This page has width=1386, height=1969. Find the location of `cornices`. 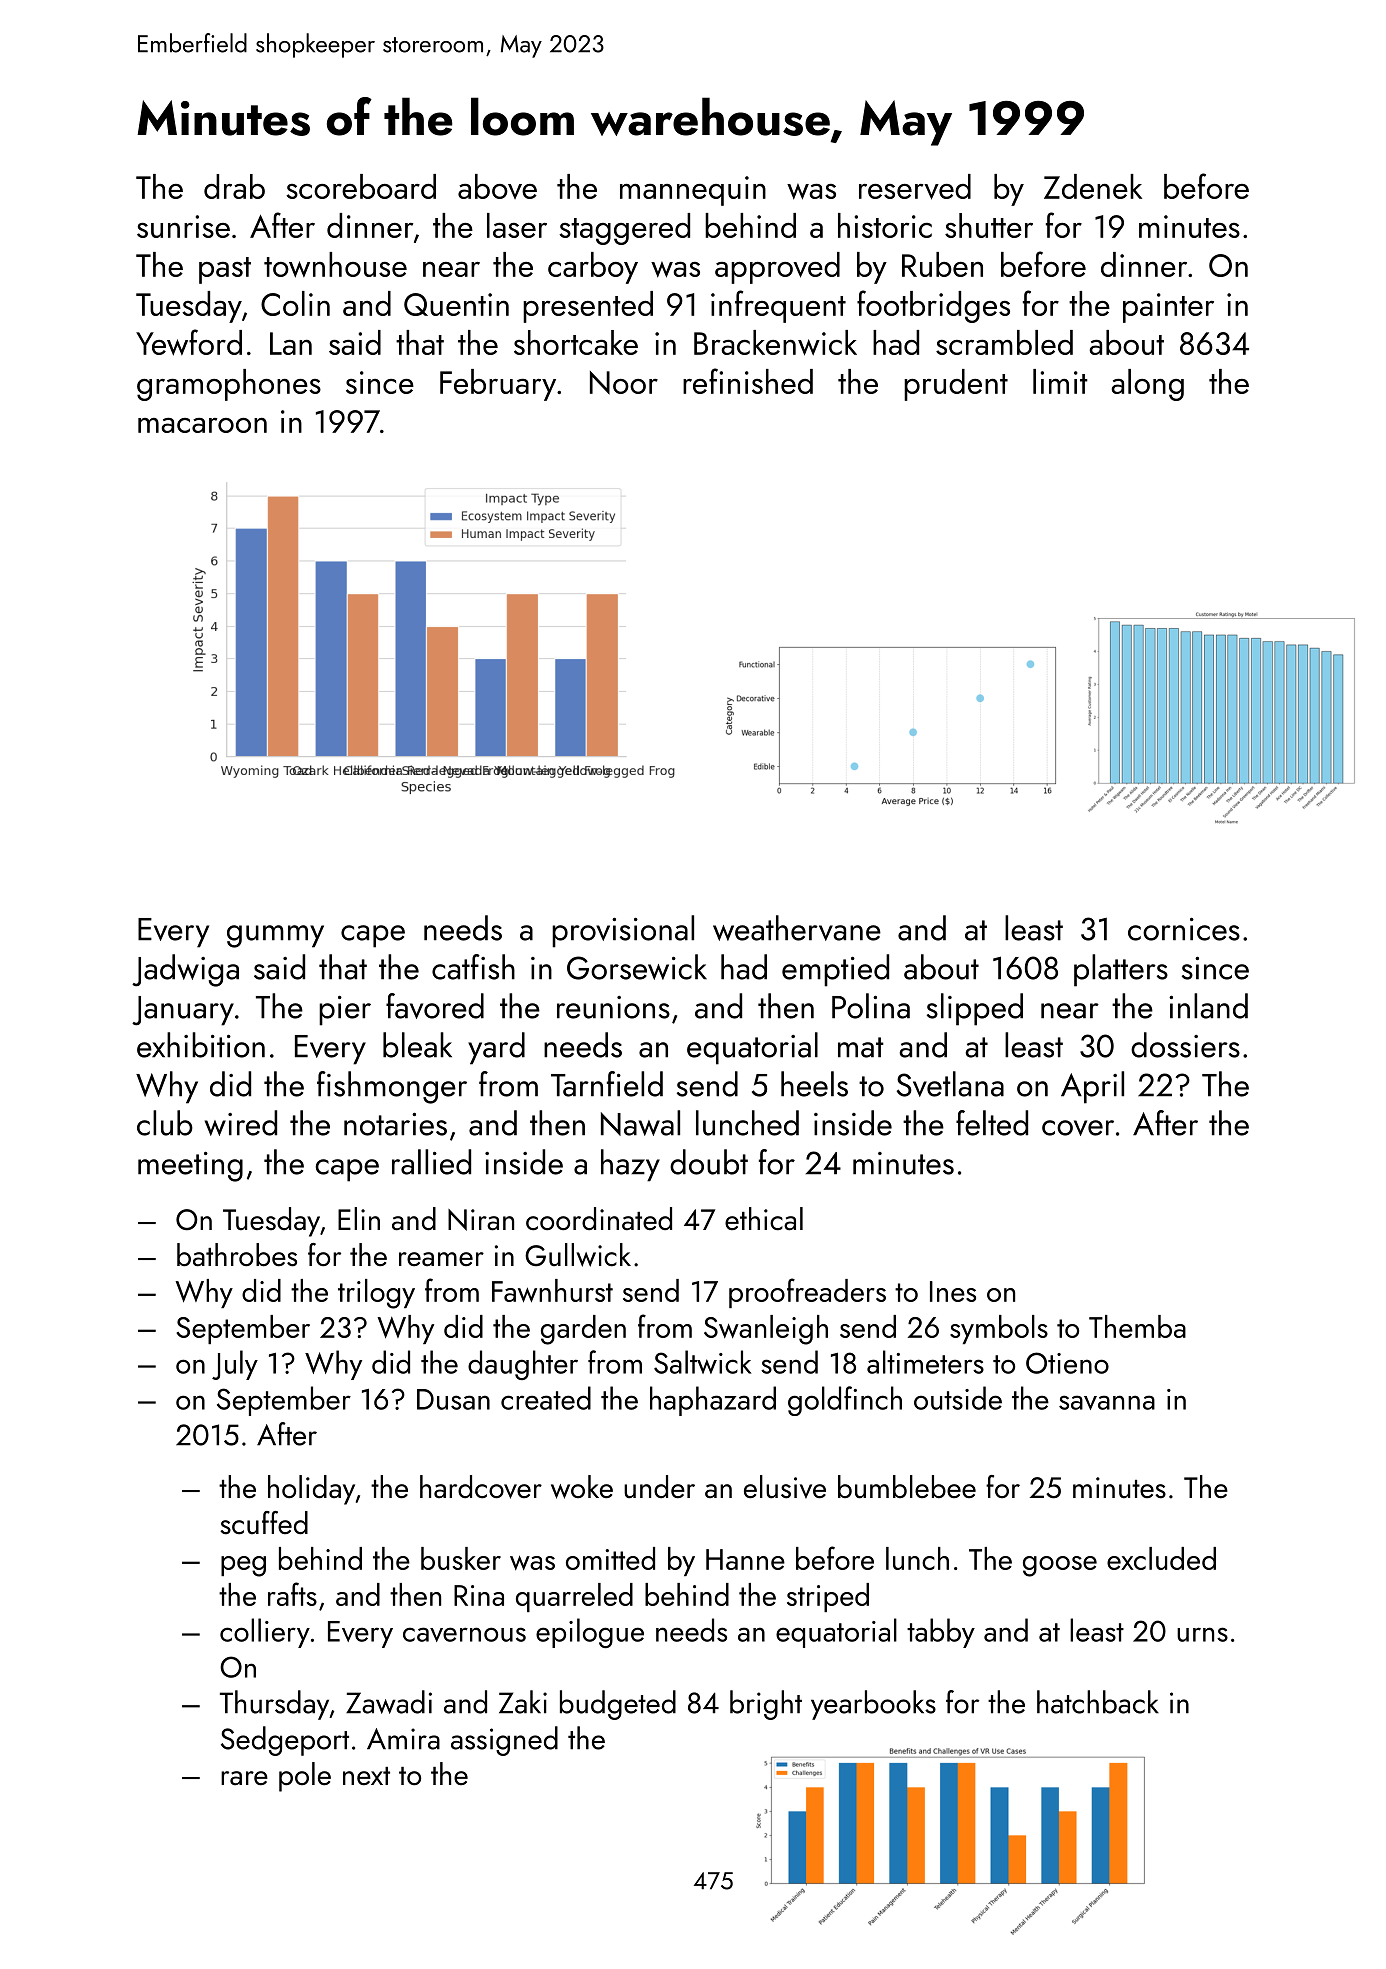

cornices is located at coordinates (1184, 929).
